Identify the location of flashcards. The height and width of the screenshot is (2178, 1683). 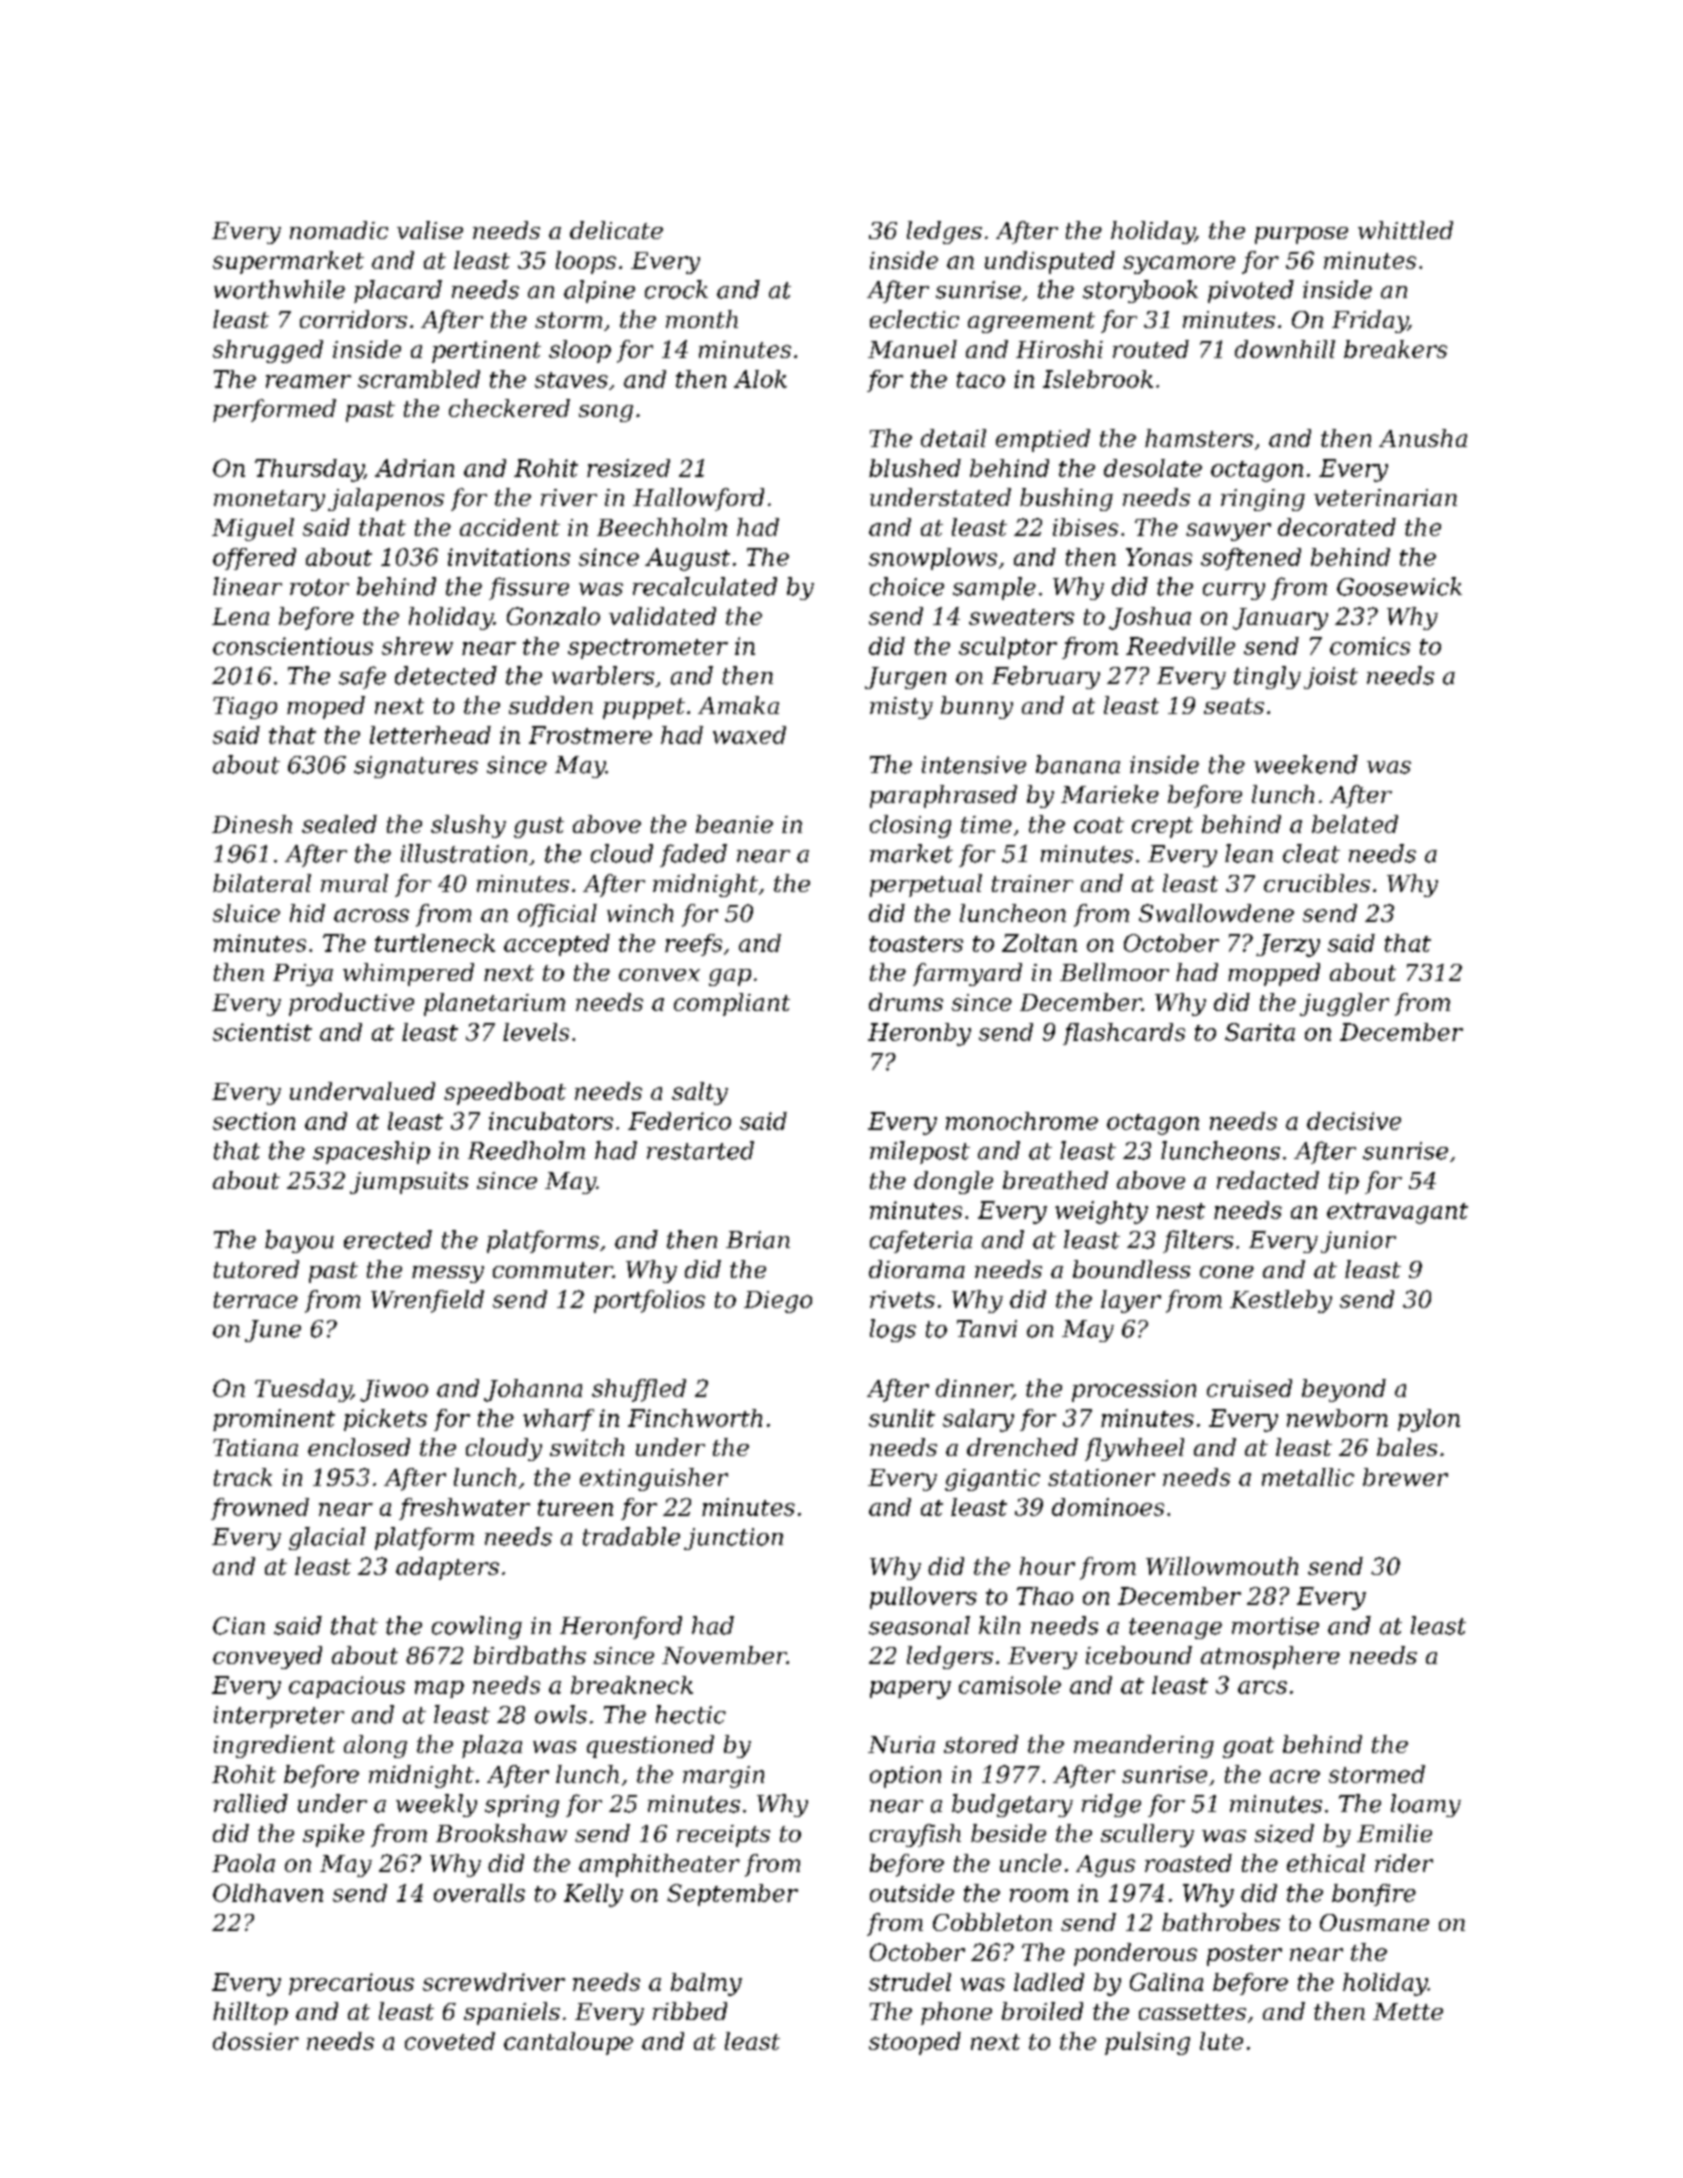
(1124, 1034).
